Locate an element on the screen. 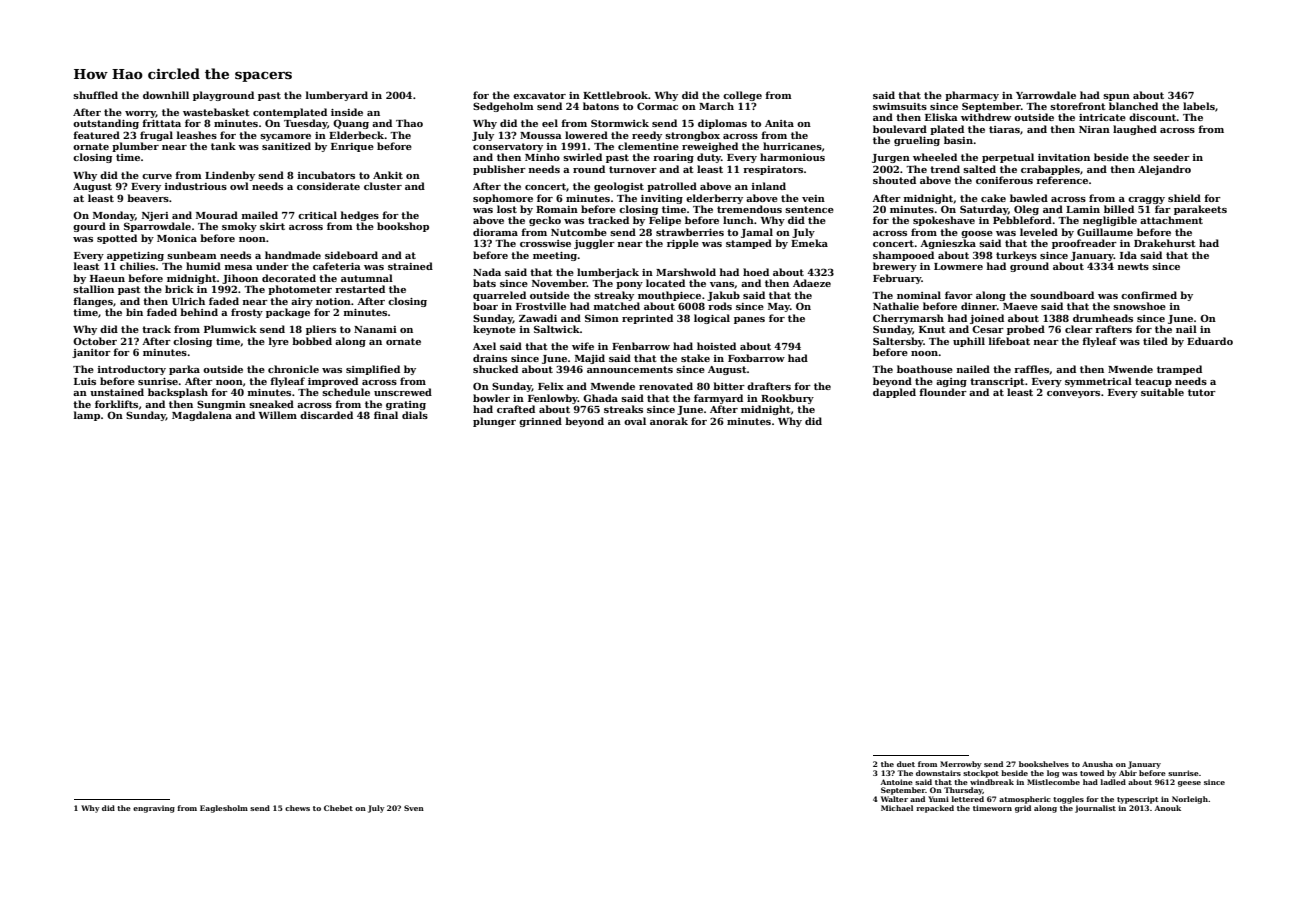 This screenshot has width=1308, height=924. Sven is located at coordinates (414, 808).
